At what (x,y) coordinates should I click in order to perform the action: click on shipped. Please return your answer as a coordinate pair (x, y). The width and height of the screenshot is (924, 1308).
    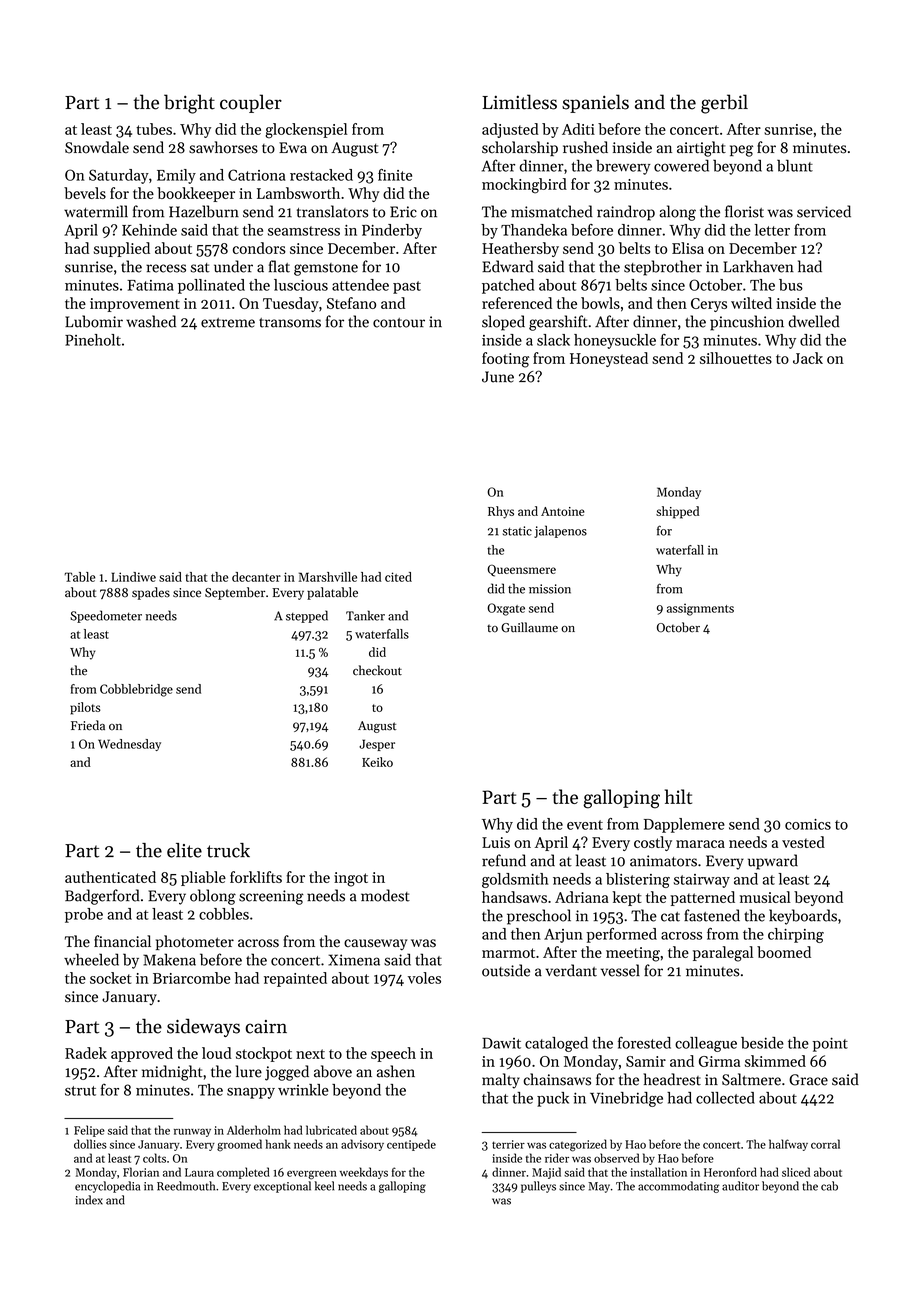
    Looking at the image, I should click on (677, 512).
